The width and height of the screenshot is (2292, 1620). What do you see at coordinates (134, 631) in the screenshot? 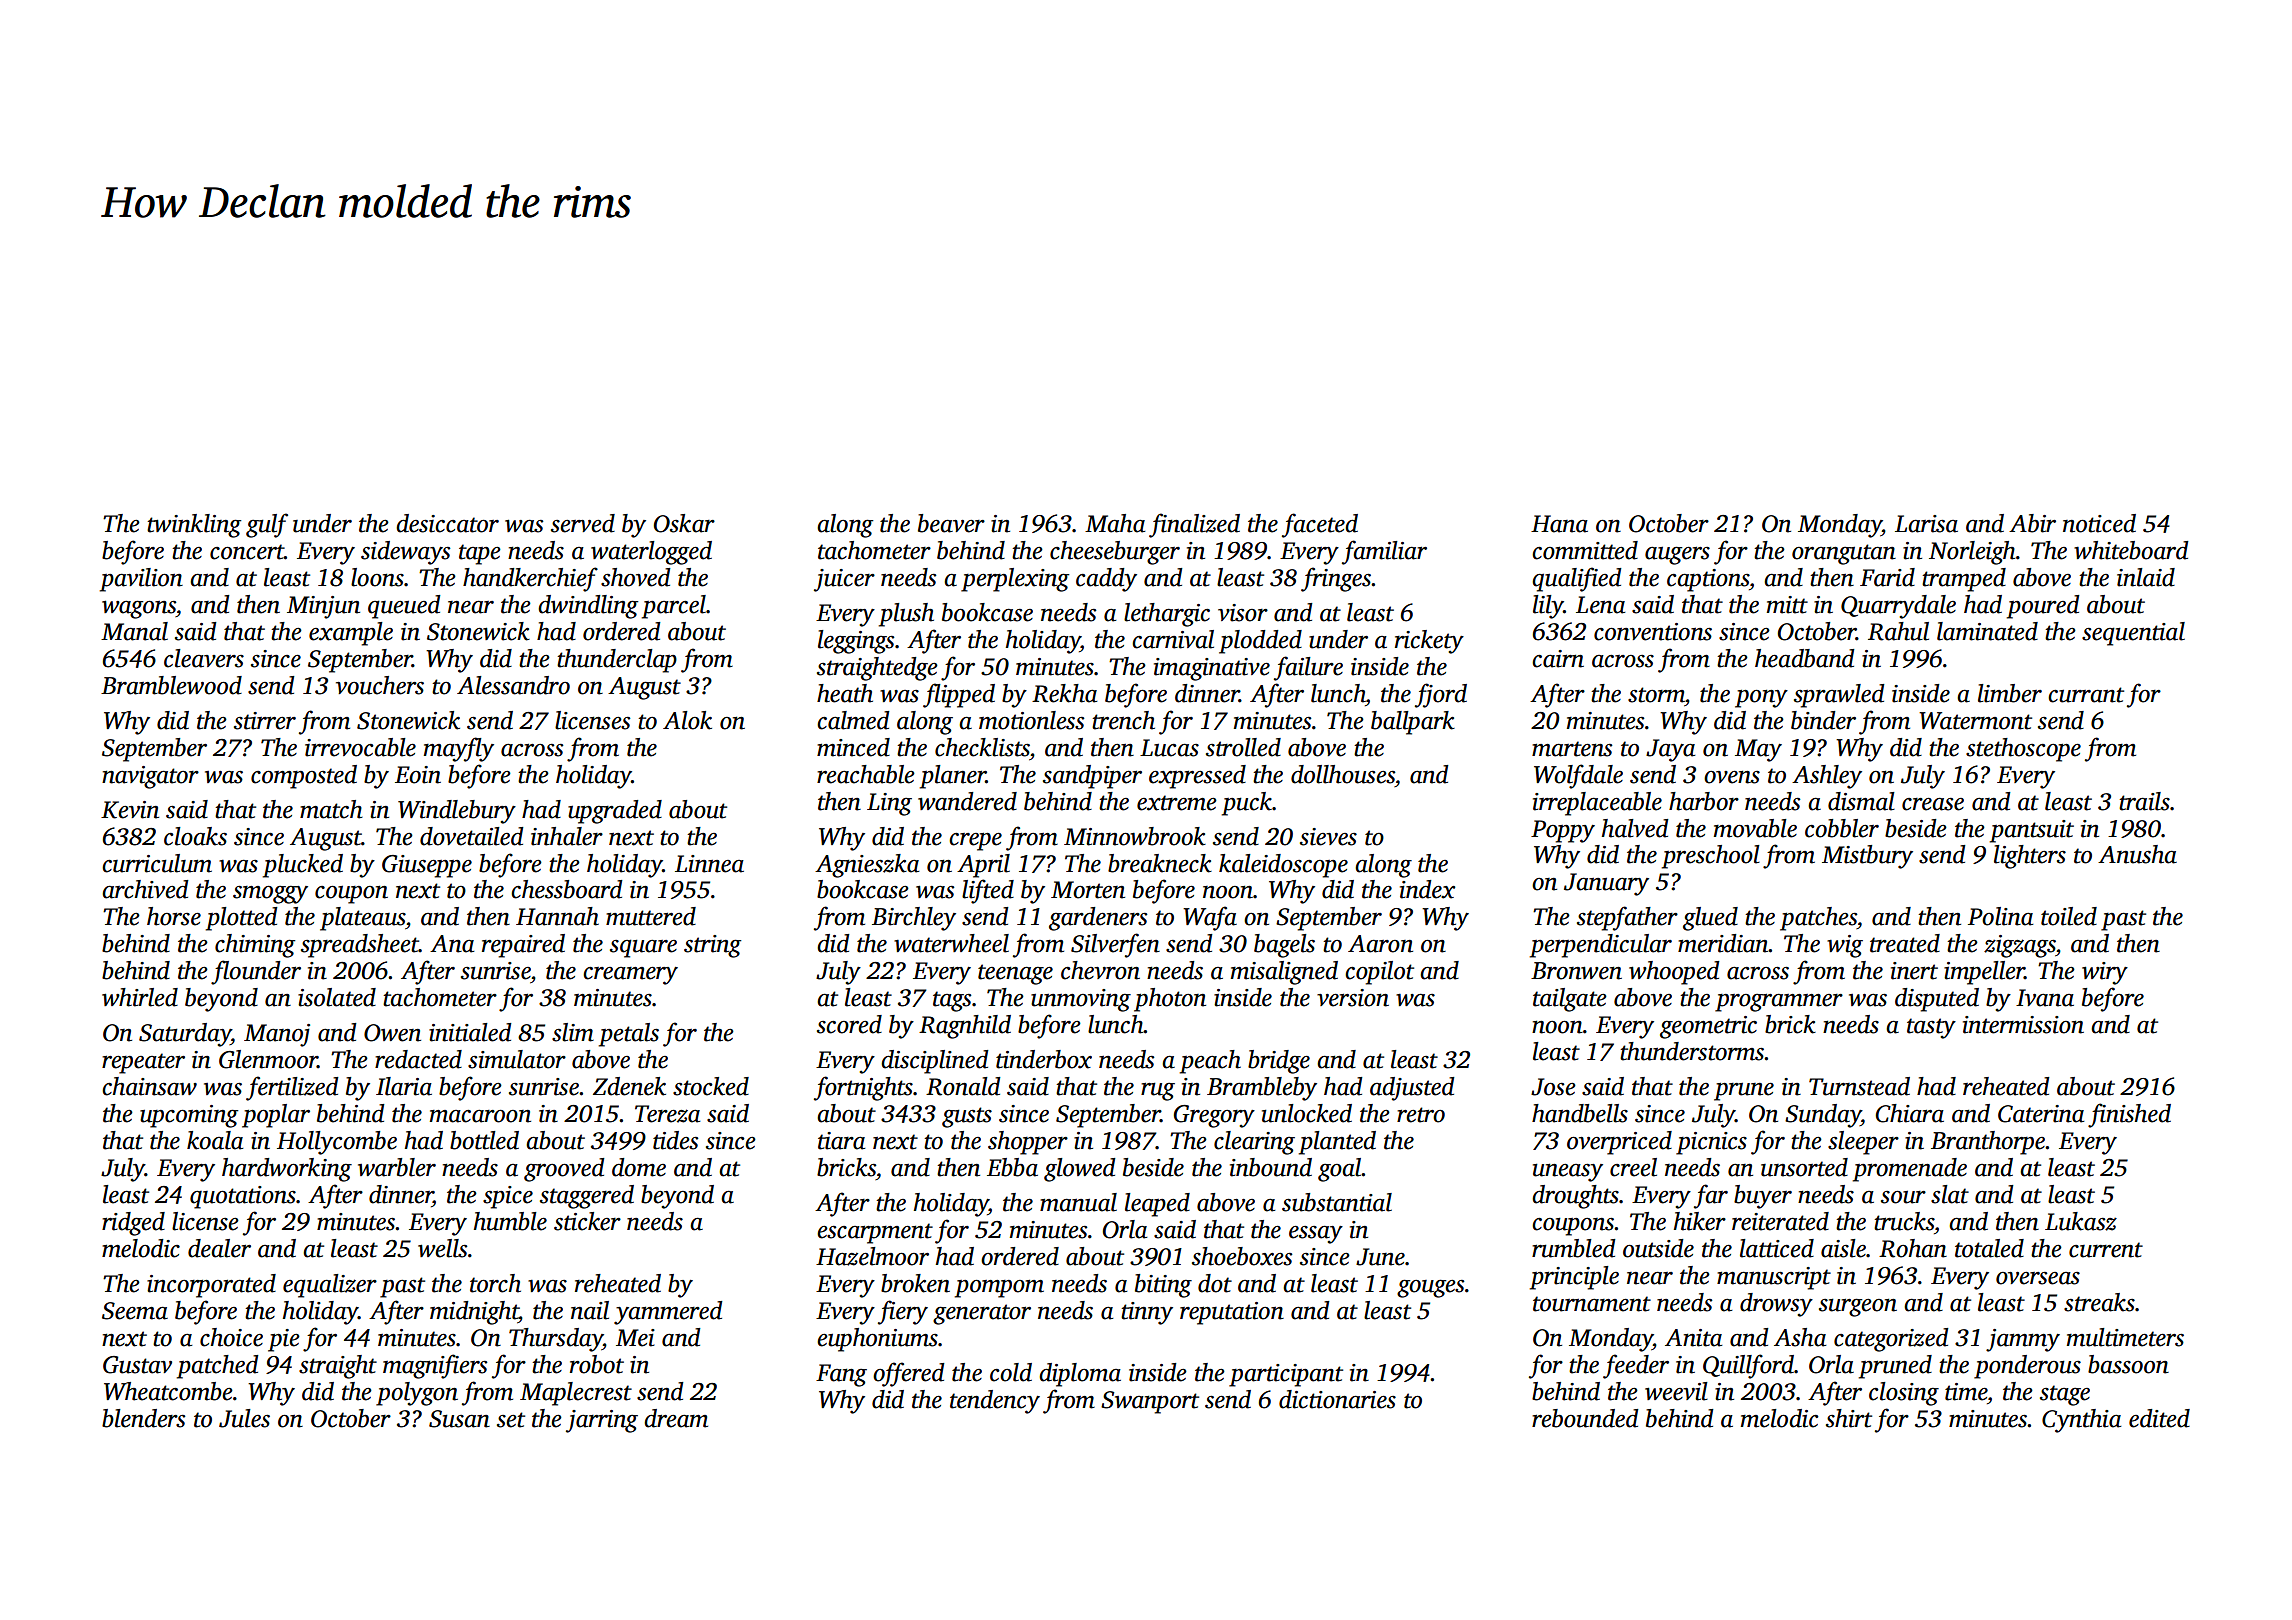
I see `Manal` at bounding box center [134, 631].
